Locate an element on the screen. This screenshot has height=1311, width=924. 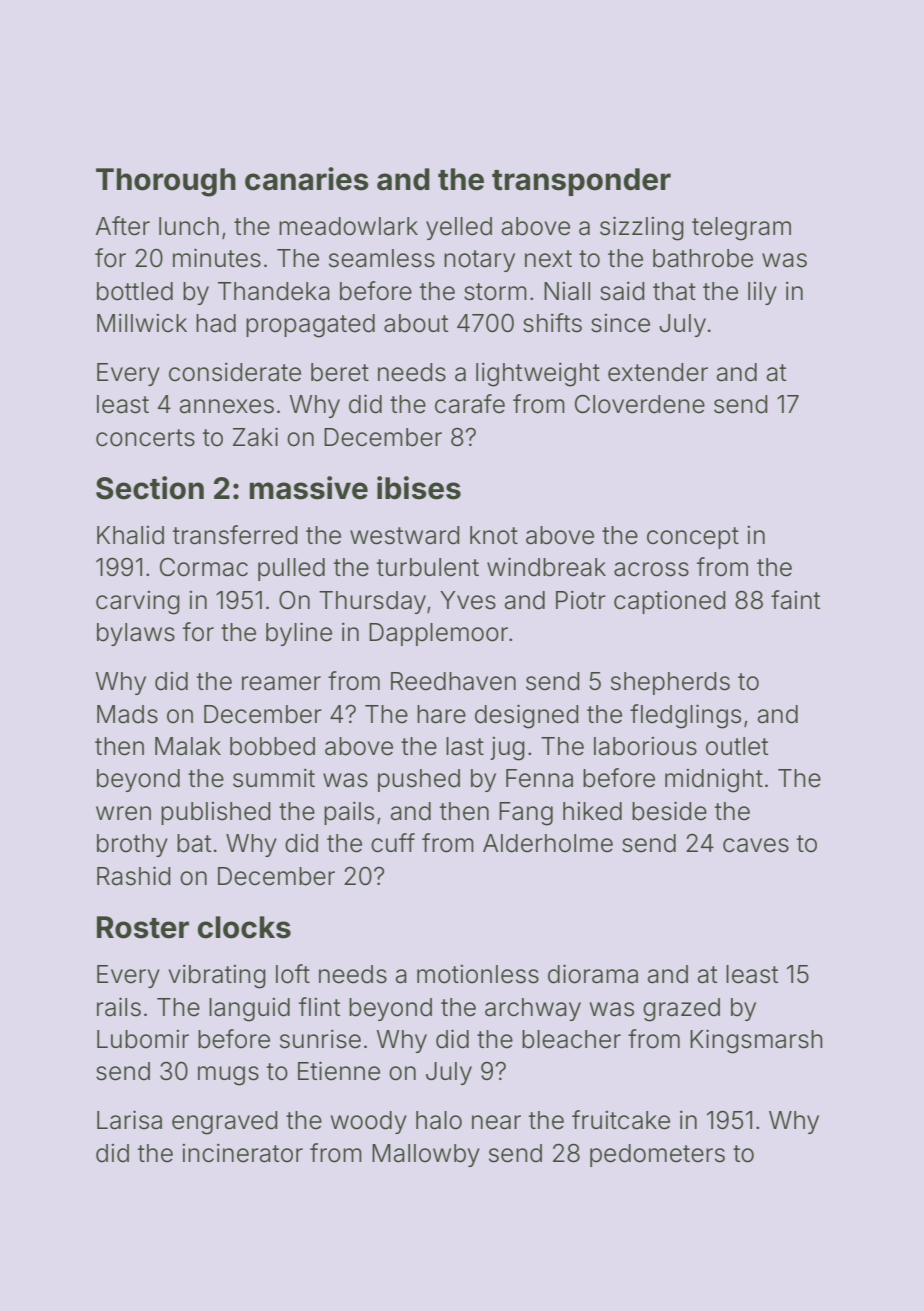
After is located at coordinates (123, 226).
